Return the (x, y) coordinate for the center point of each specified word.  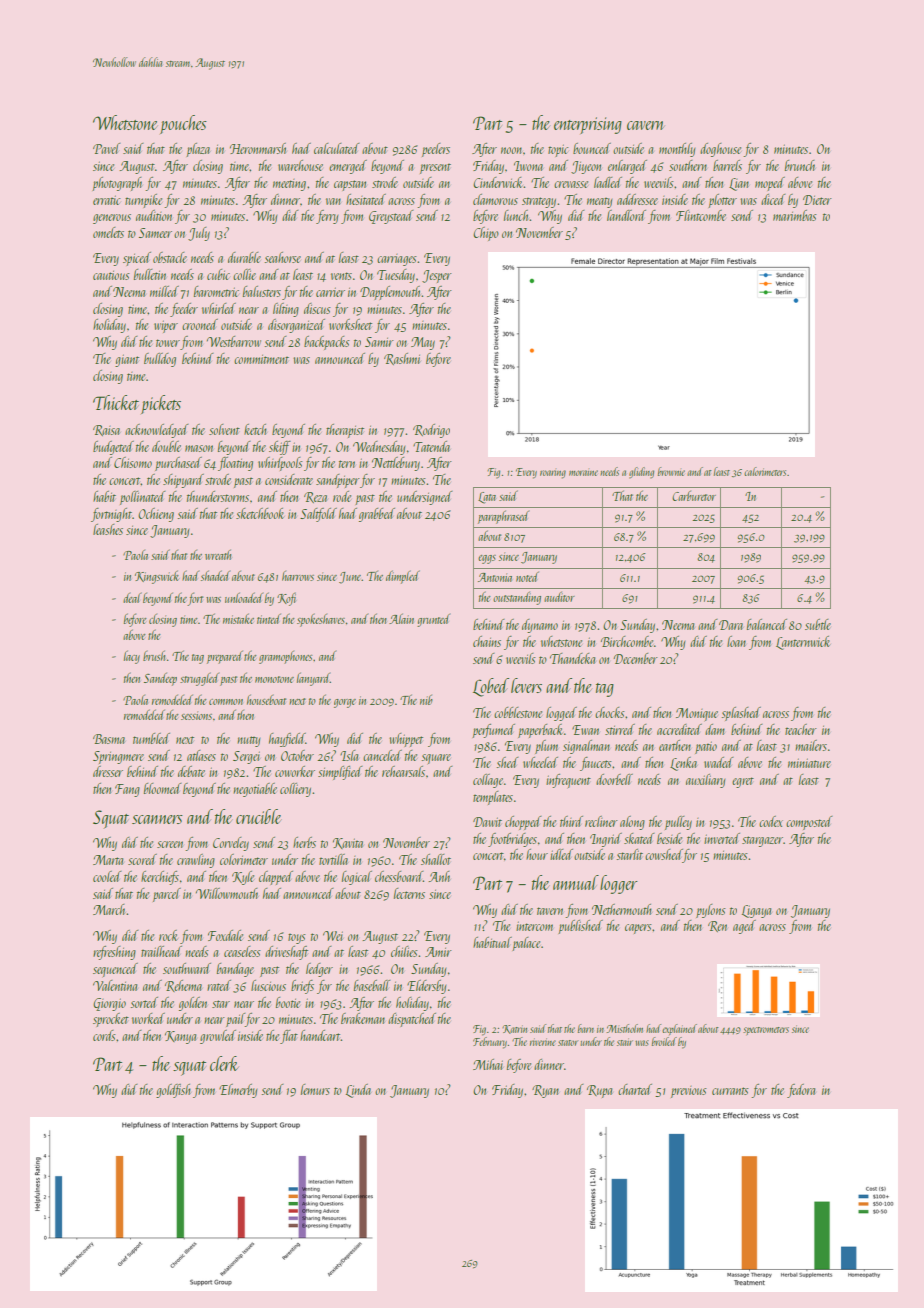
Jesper (437, 276)
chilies (404, 951)
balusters (262, 291)
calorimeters (765, 471)
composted (809, 823)
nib (426, 700)
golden (193, 1004)
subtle (818, 624)
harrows (298, 576)
